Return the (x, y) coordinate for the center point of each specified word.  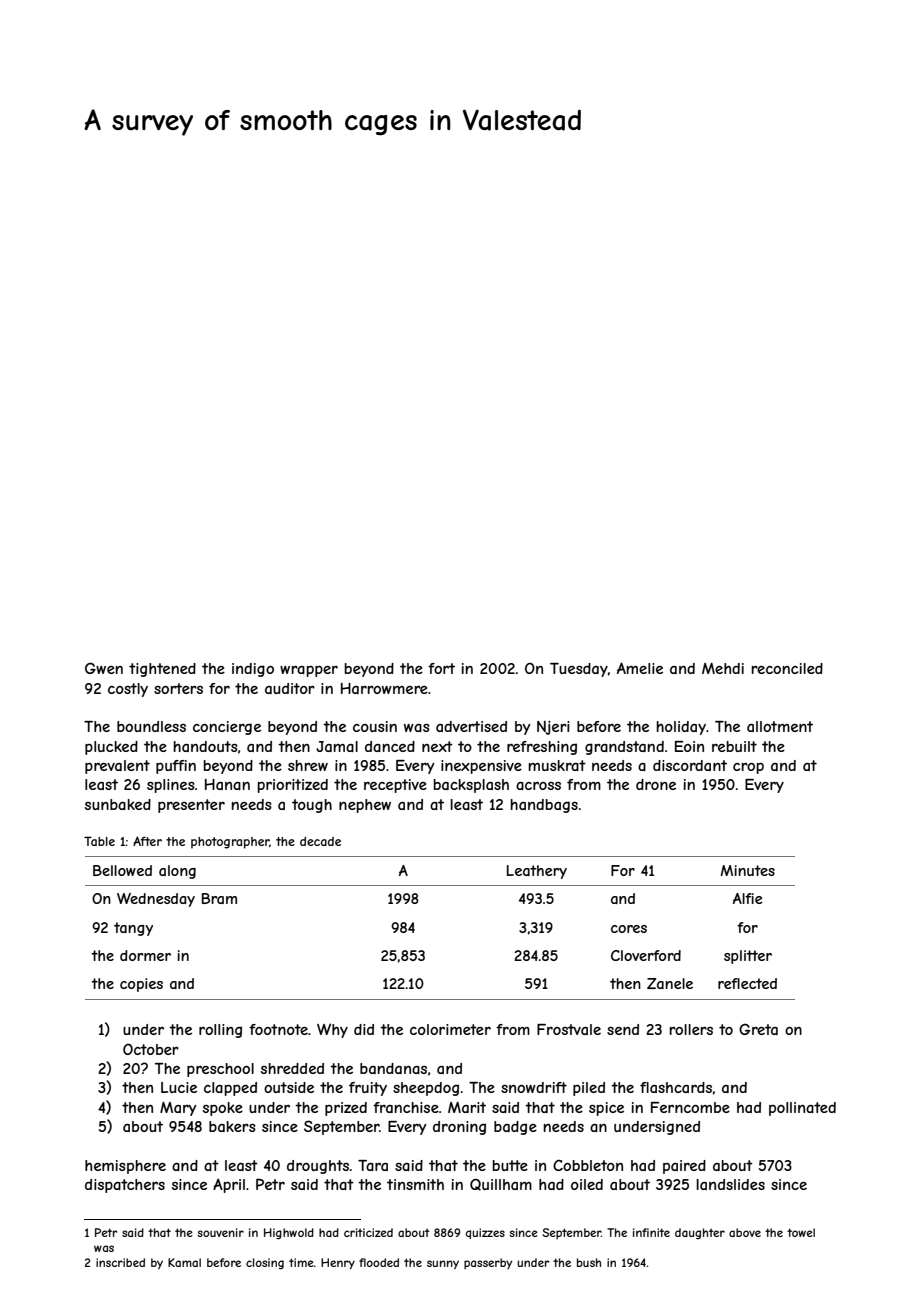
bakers (232, 1126)
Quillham (501, 1184)
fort (441, 668)
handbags (544, 806)
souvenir (220, 1232)
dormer (145, 955)
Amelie (640, 668)
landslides (730, 1184)
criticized (368, 1232)
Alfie (748, 898)
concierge (227, 728)
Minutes (748, 870)
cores (629, 929)
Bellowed (122, 870)
